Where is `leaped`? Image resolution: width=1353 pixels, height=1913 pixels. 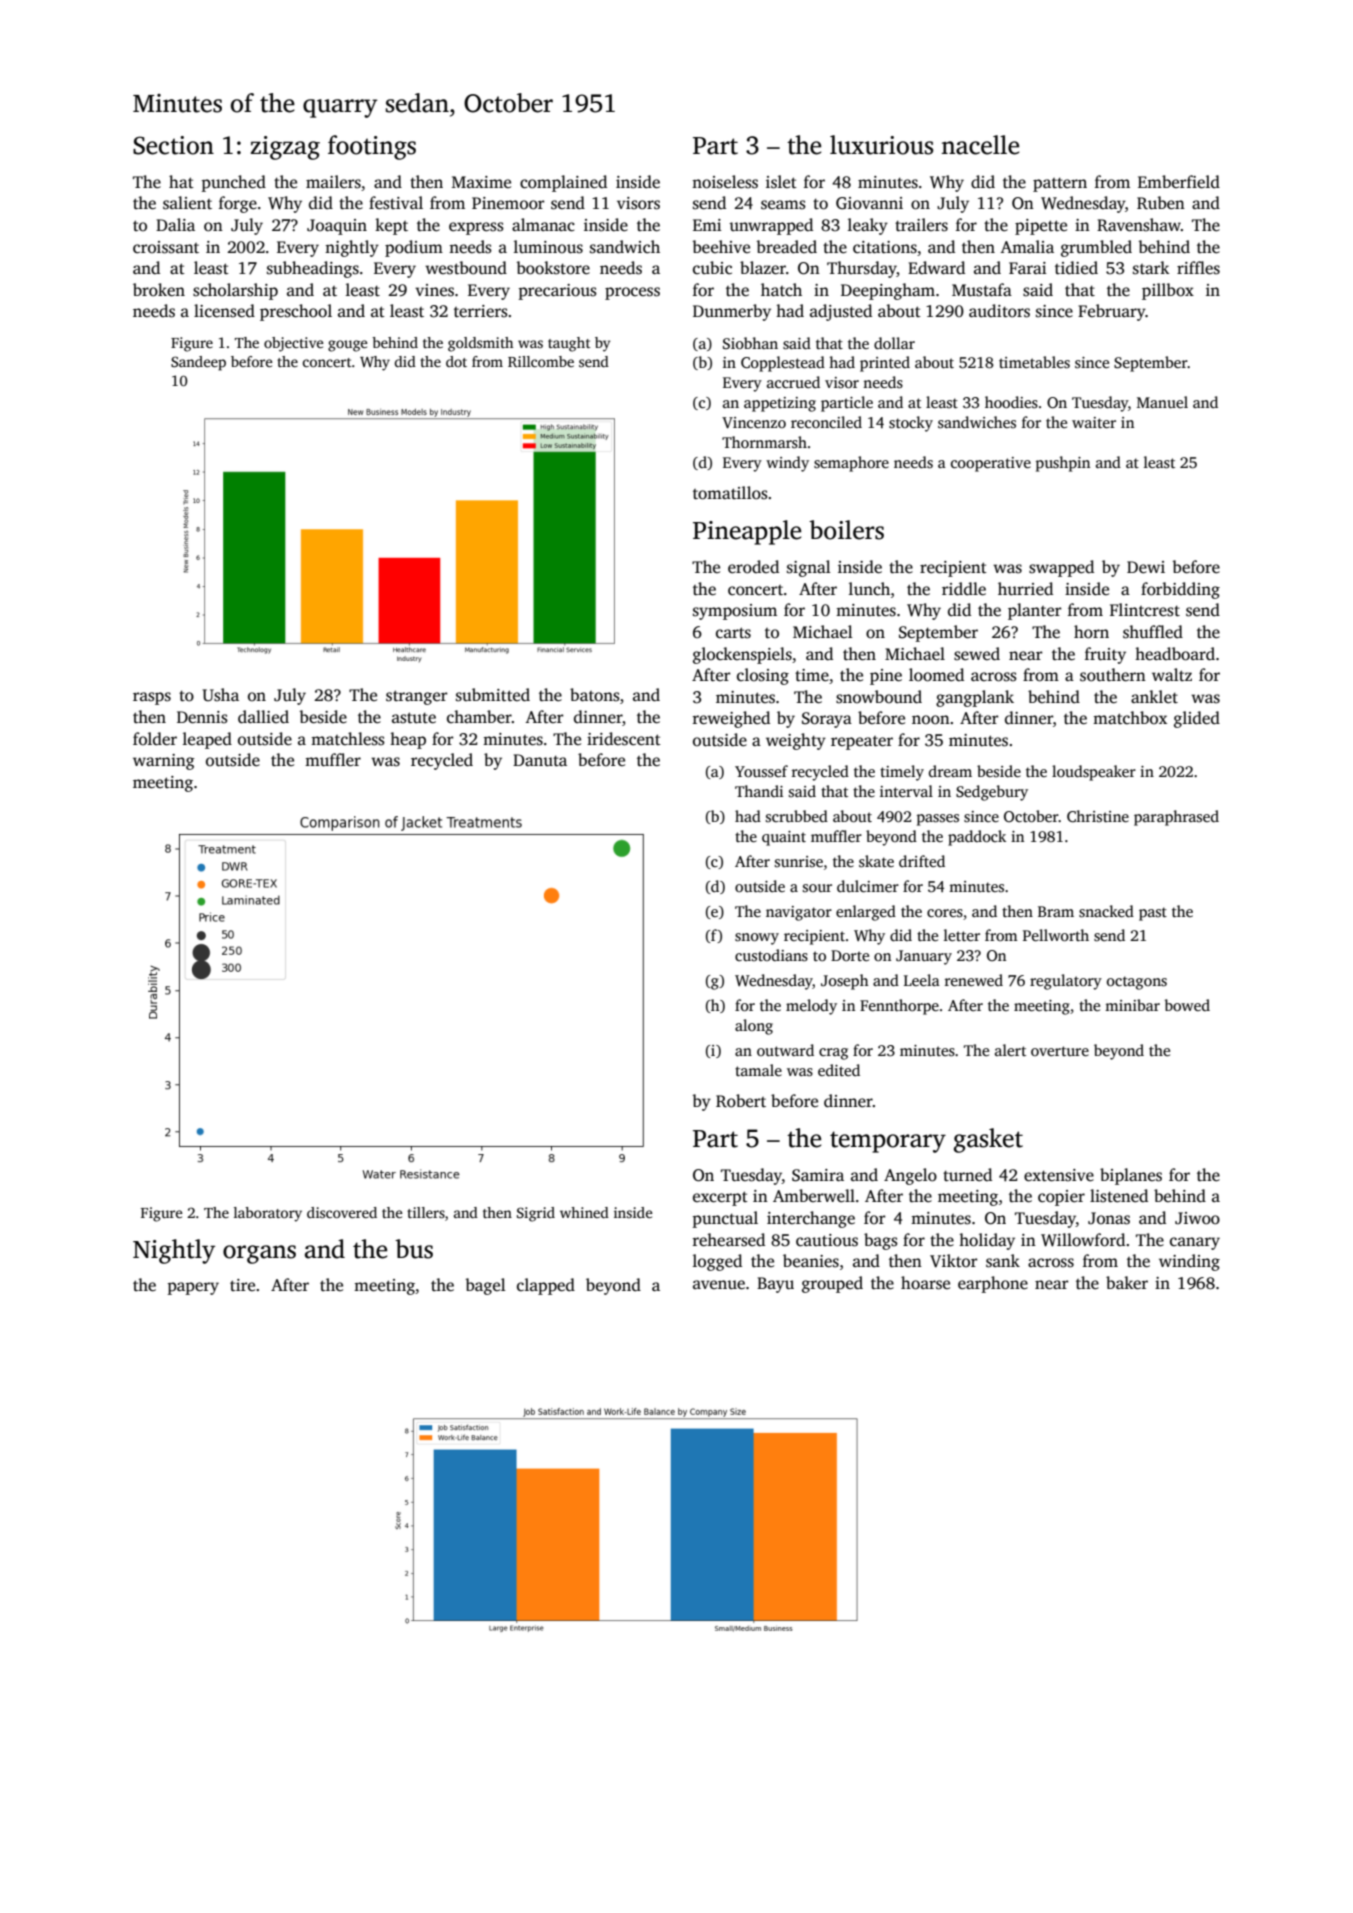
leaped is located at coordinates (207, 740).
